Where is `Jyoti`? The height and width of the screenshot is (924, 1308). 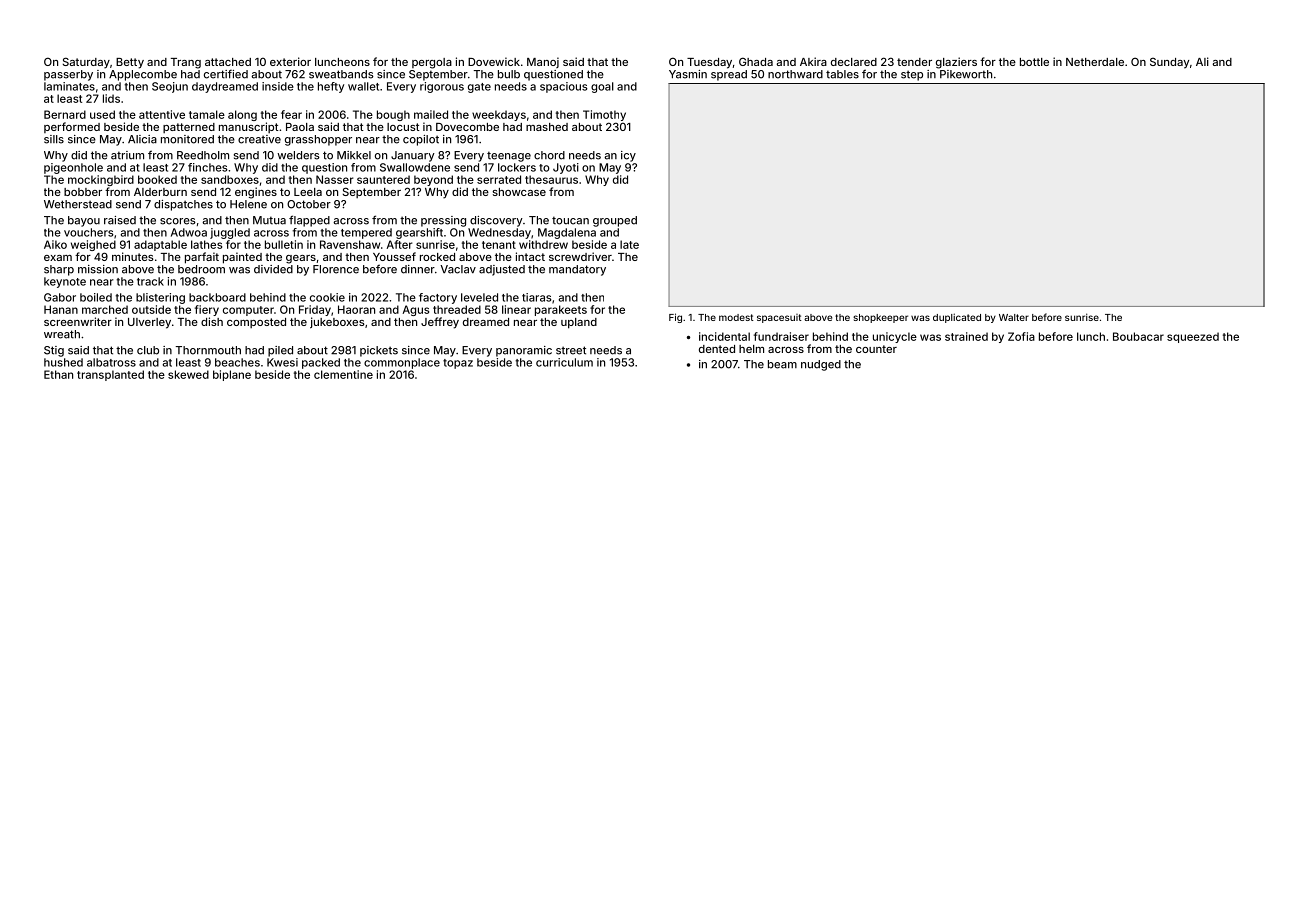
Jyoti is located at coordinates (566, 168).
